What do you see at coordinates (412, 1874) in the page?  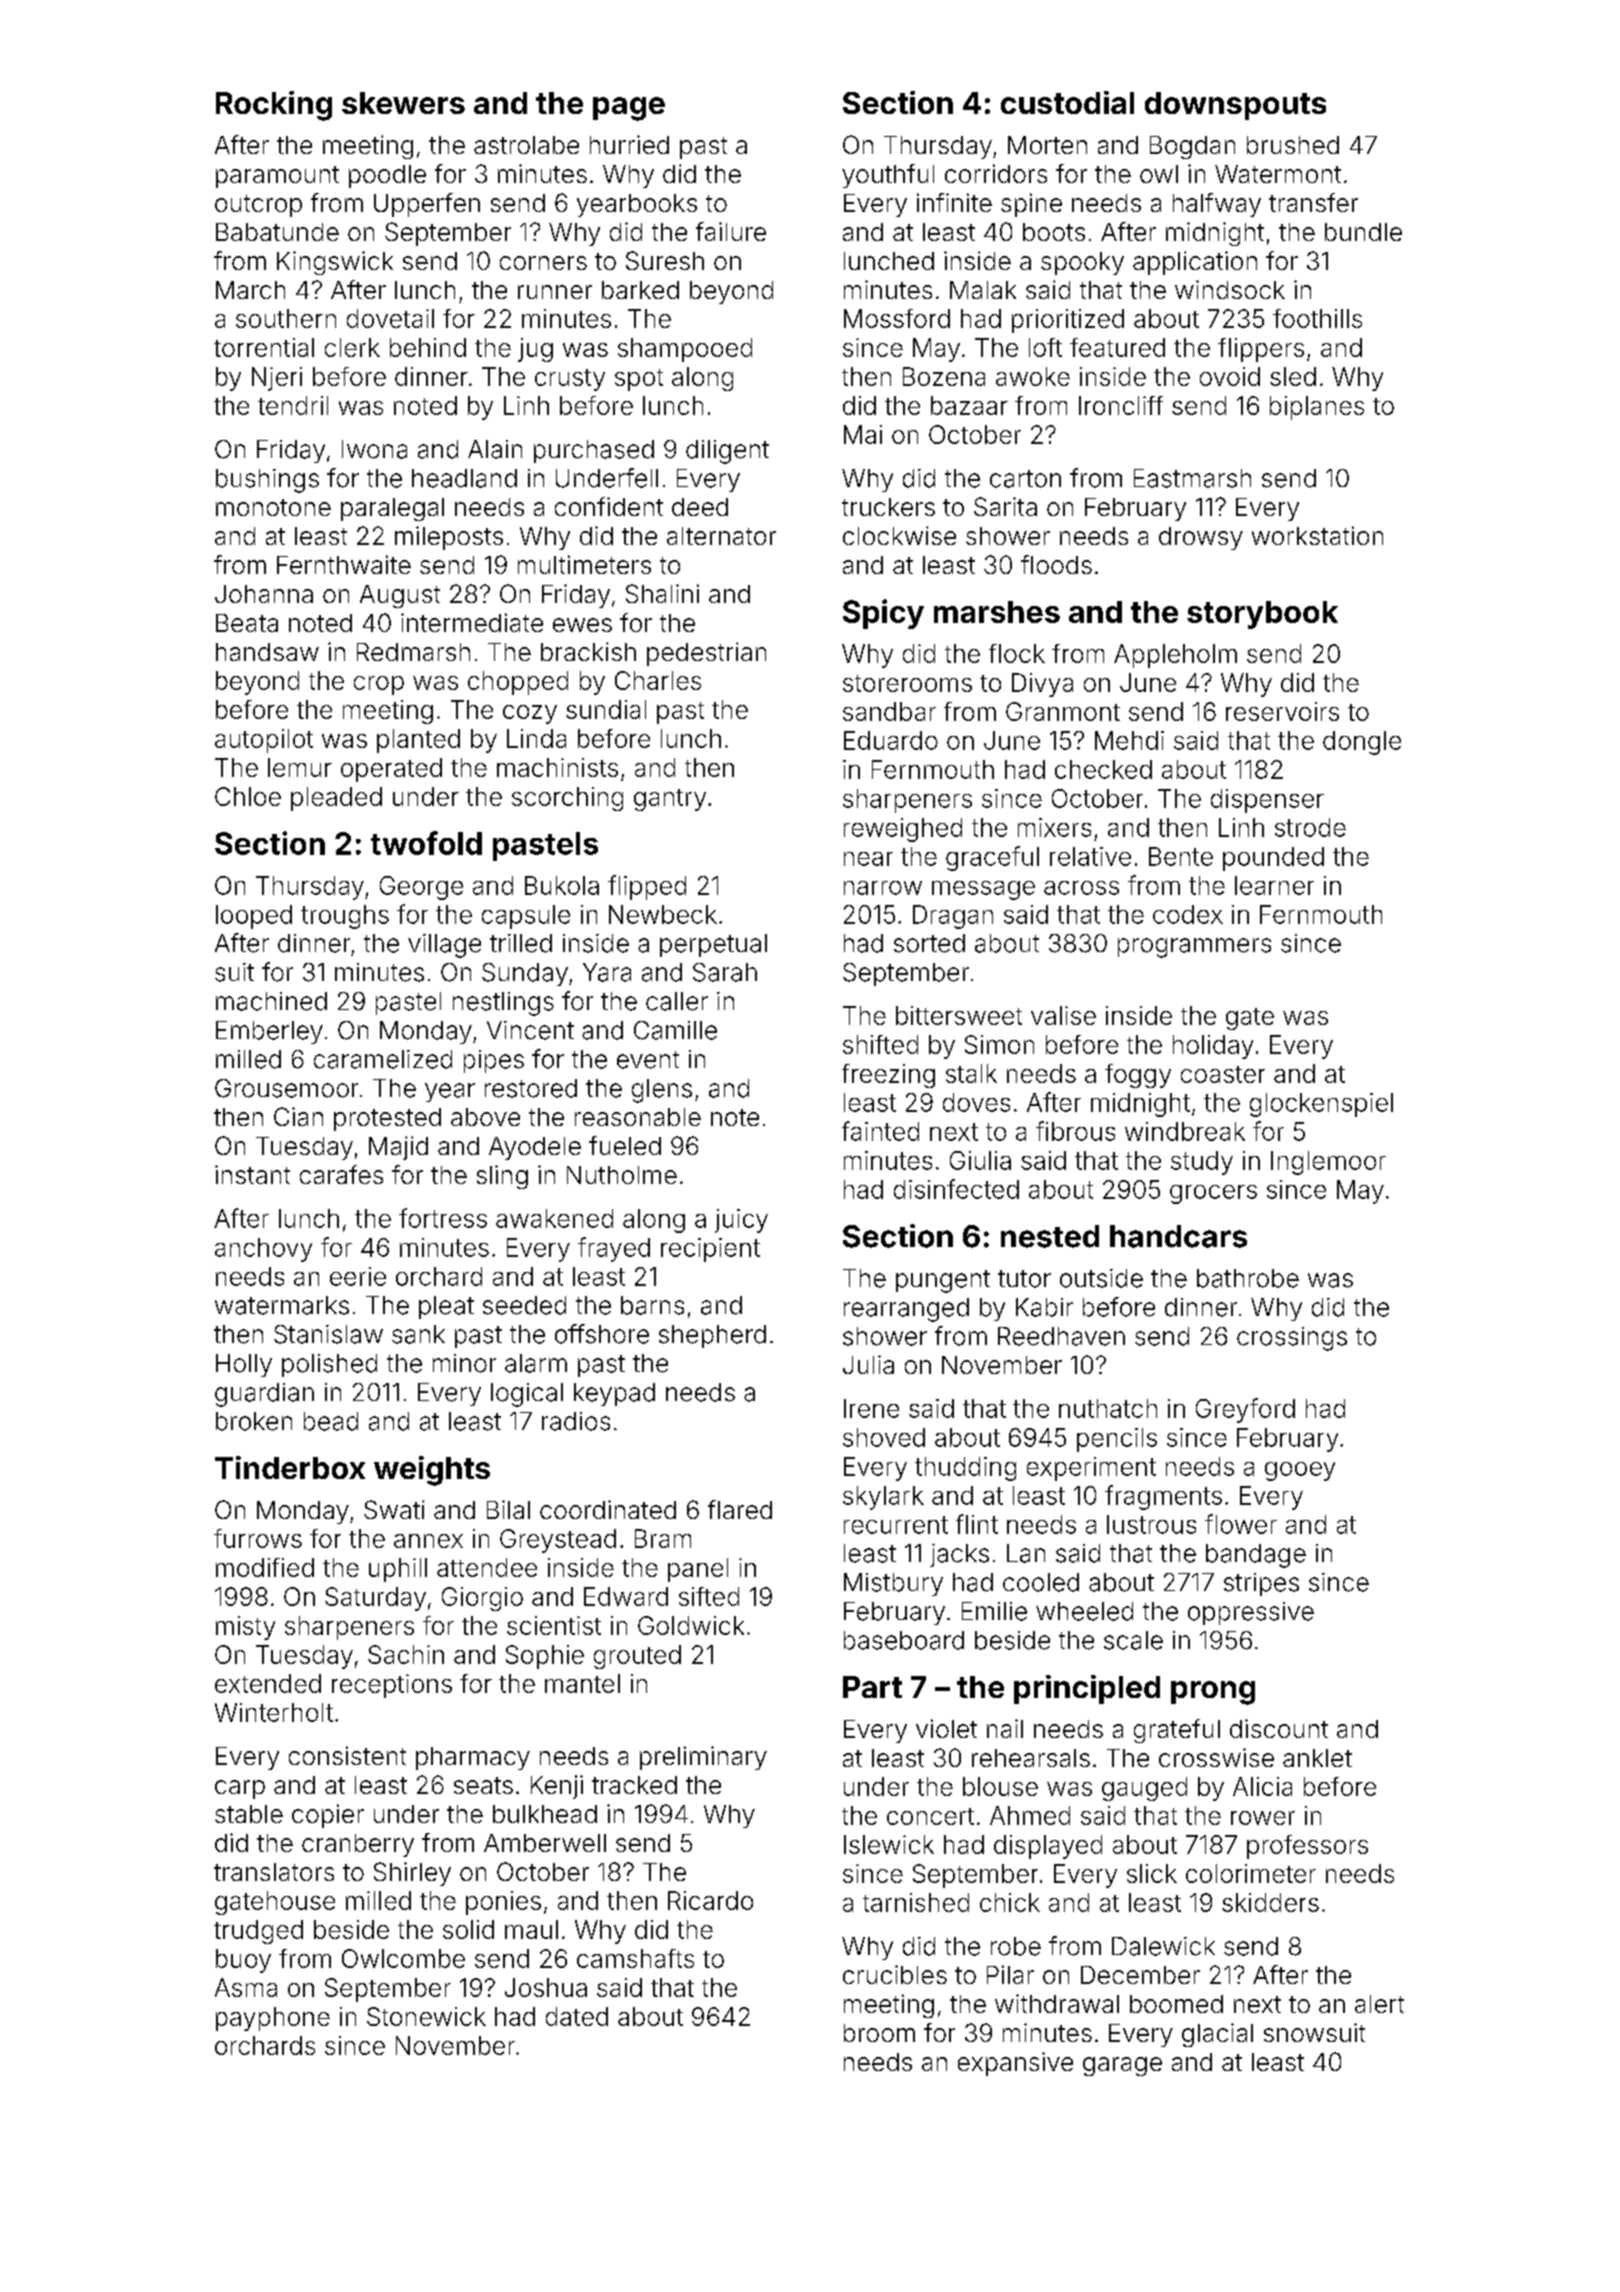 I see `Shirley` at bounding box center [412, 1874].
